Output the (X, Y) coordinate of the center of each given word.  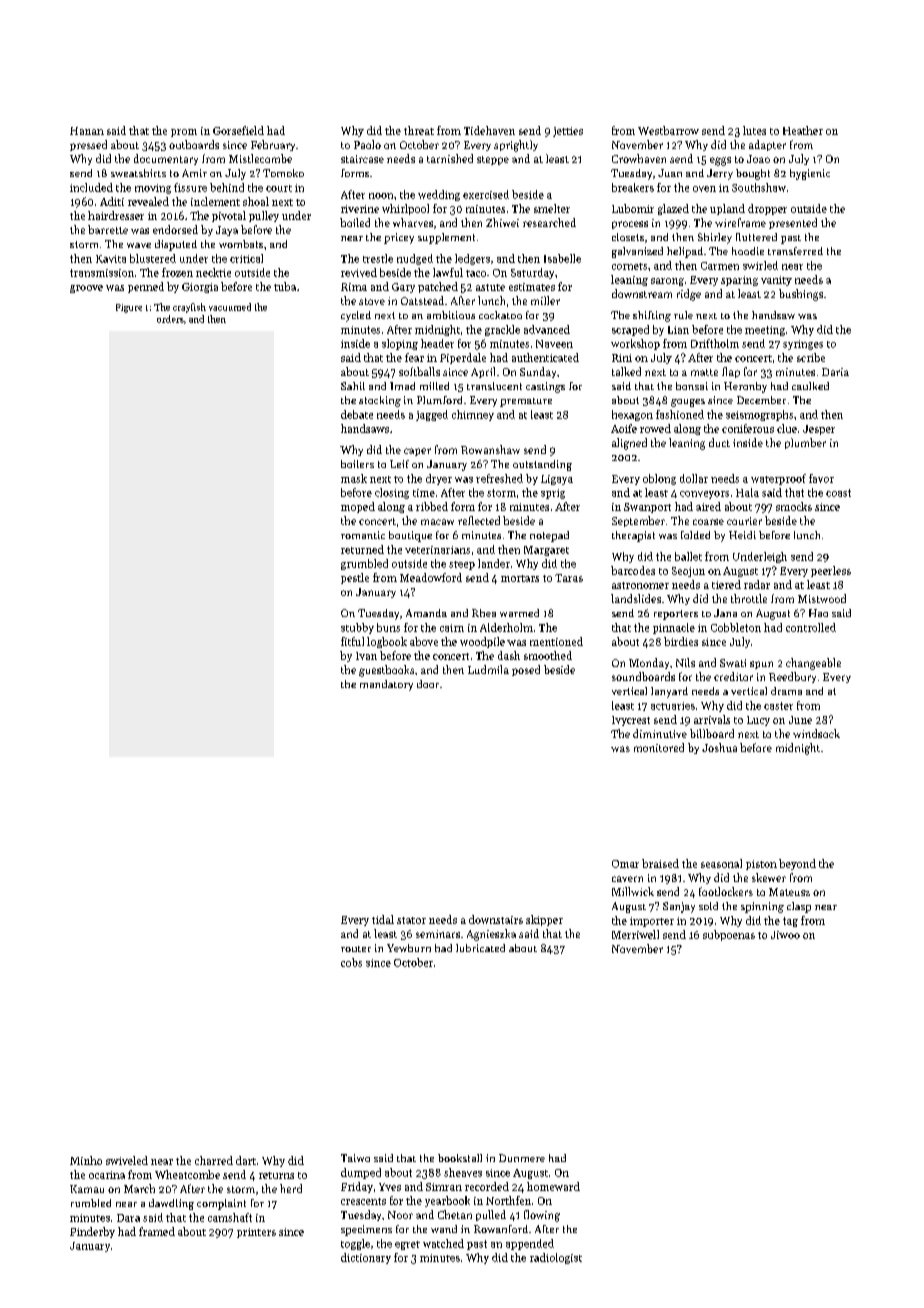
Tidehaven (489, 130)
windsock (816, 733)
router (356, 949)
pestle (355, 578)
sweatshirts (138, 173)
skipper (544, 920)
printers (256, 1233)
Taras (569, 578)
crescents (363, 1201)
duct (719, 442)
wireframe (740, 222)
